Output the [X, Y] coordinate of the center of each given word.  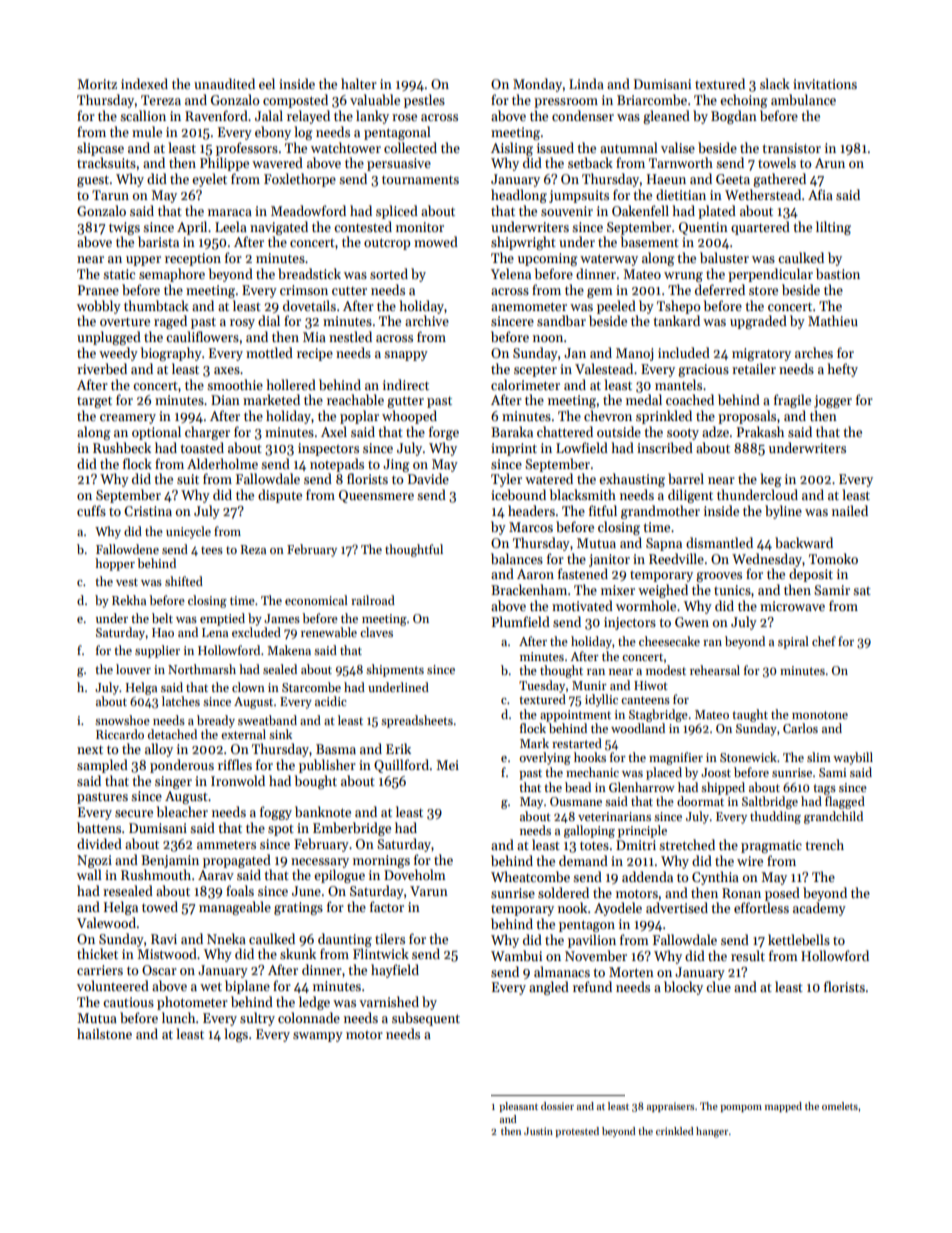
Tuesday [542, 686]
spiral [793, 642]
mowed [436, 241]
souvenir [567, 211]
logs [236, 1035]
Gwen [692, 622]
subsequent [426, 1019]
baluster [724, 257]
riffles [235, 764]
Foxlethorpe [300, 180]
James [282, 618]
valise [678, 147]
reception [193, 259]
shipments [395, 670]
